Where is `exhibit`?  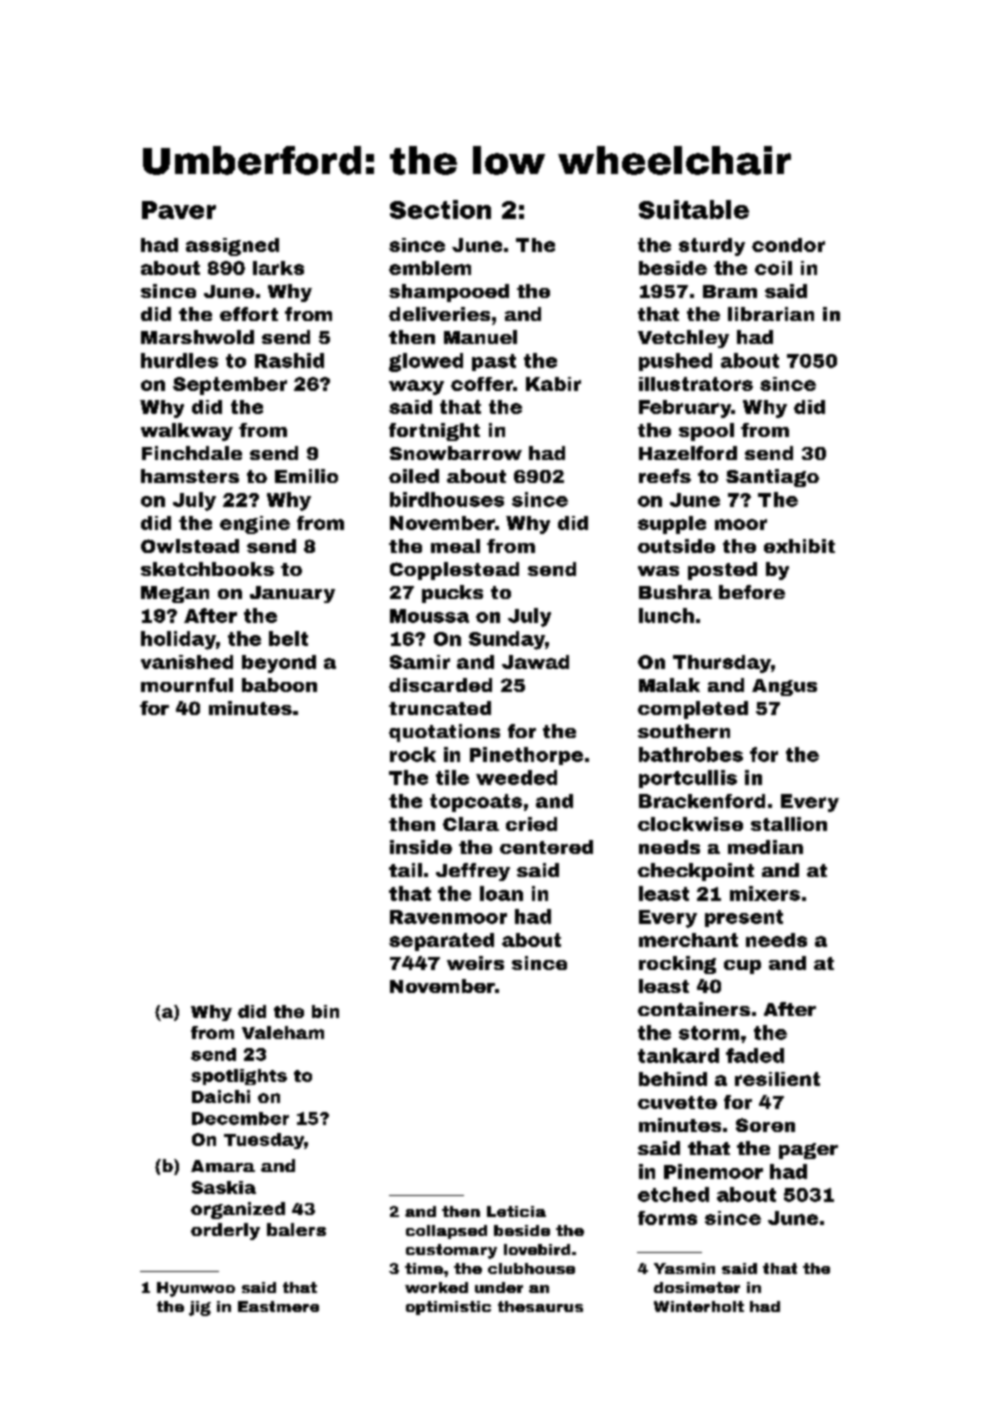 exhibit is located at coordinates (799, 546).
